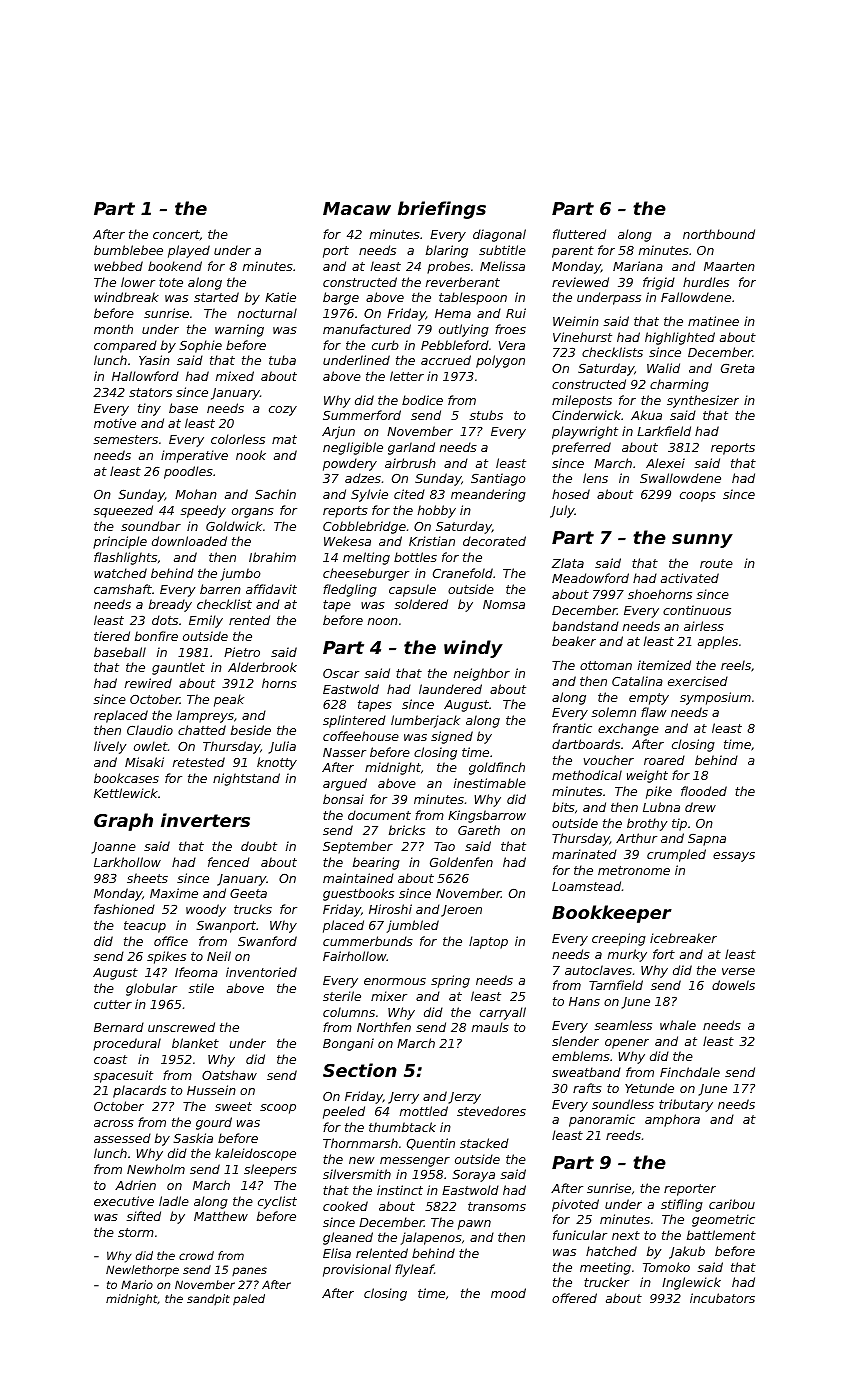  I want to click on drew, so click(700, 807).
